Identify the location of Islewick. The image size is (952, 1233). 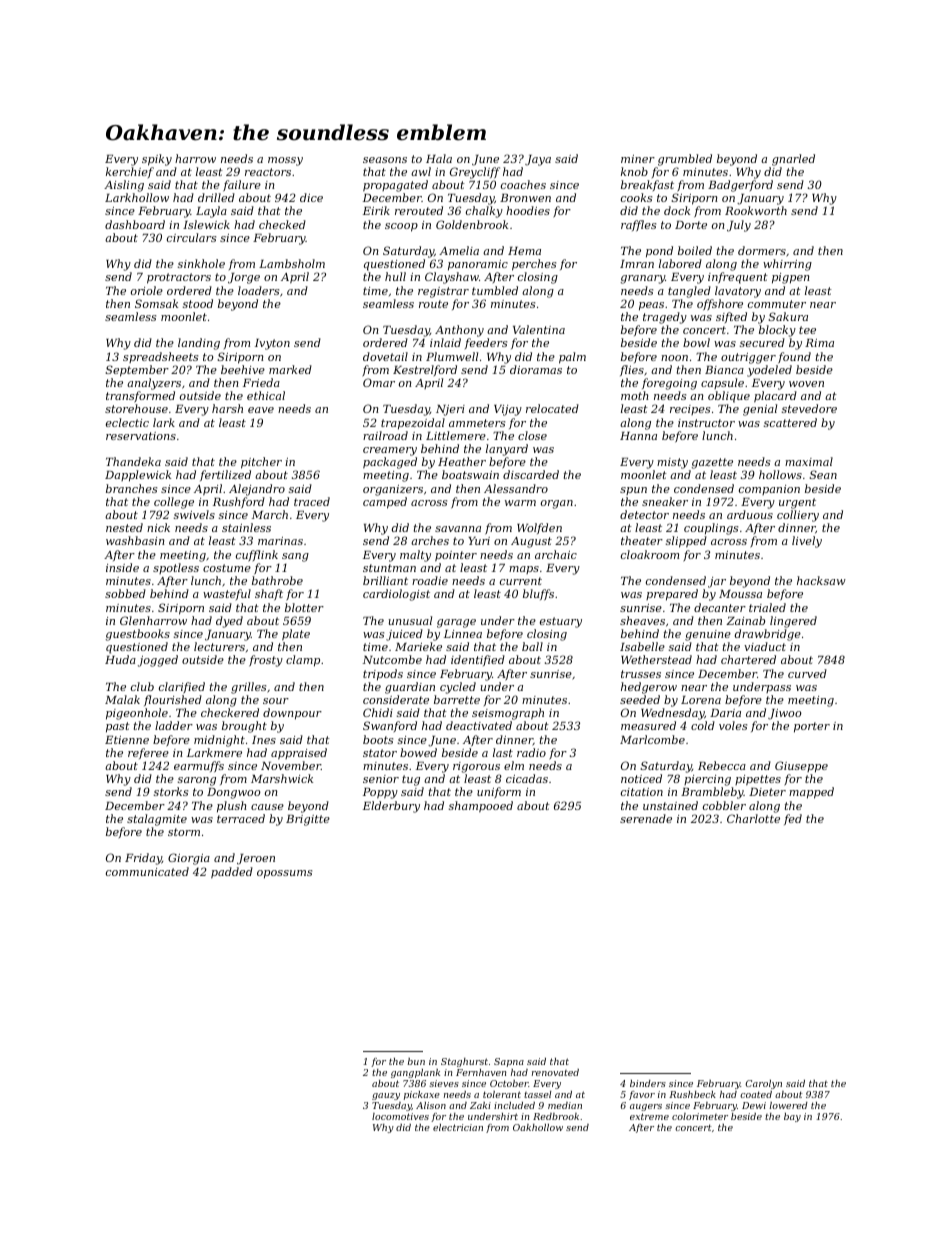
(206, 224).
